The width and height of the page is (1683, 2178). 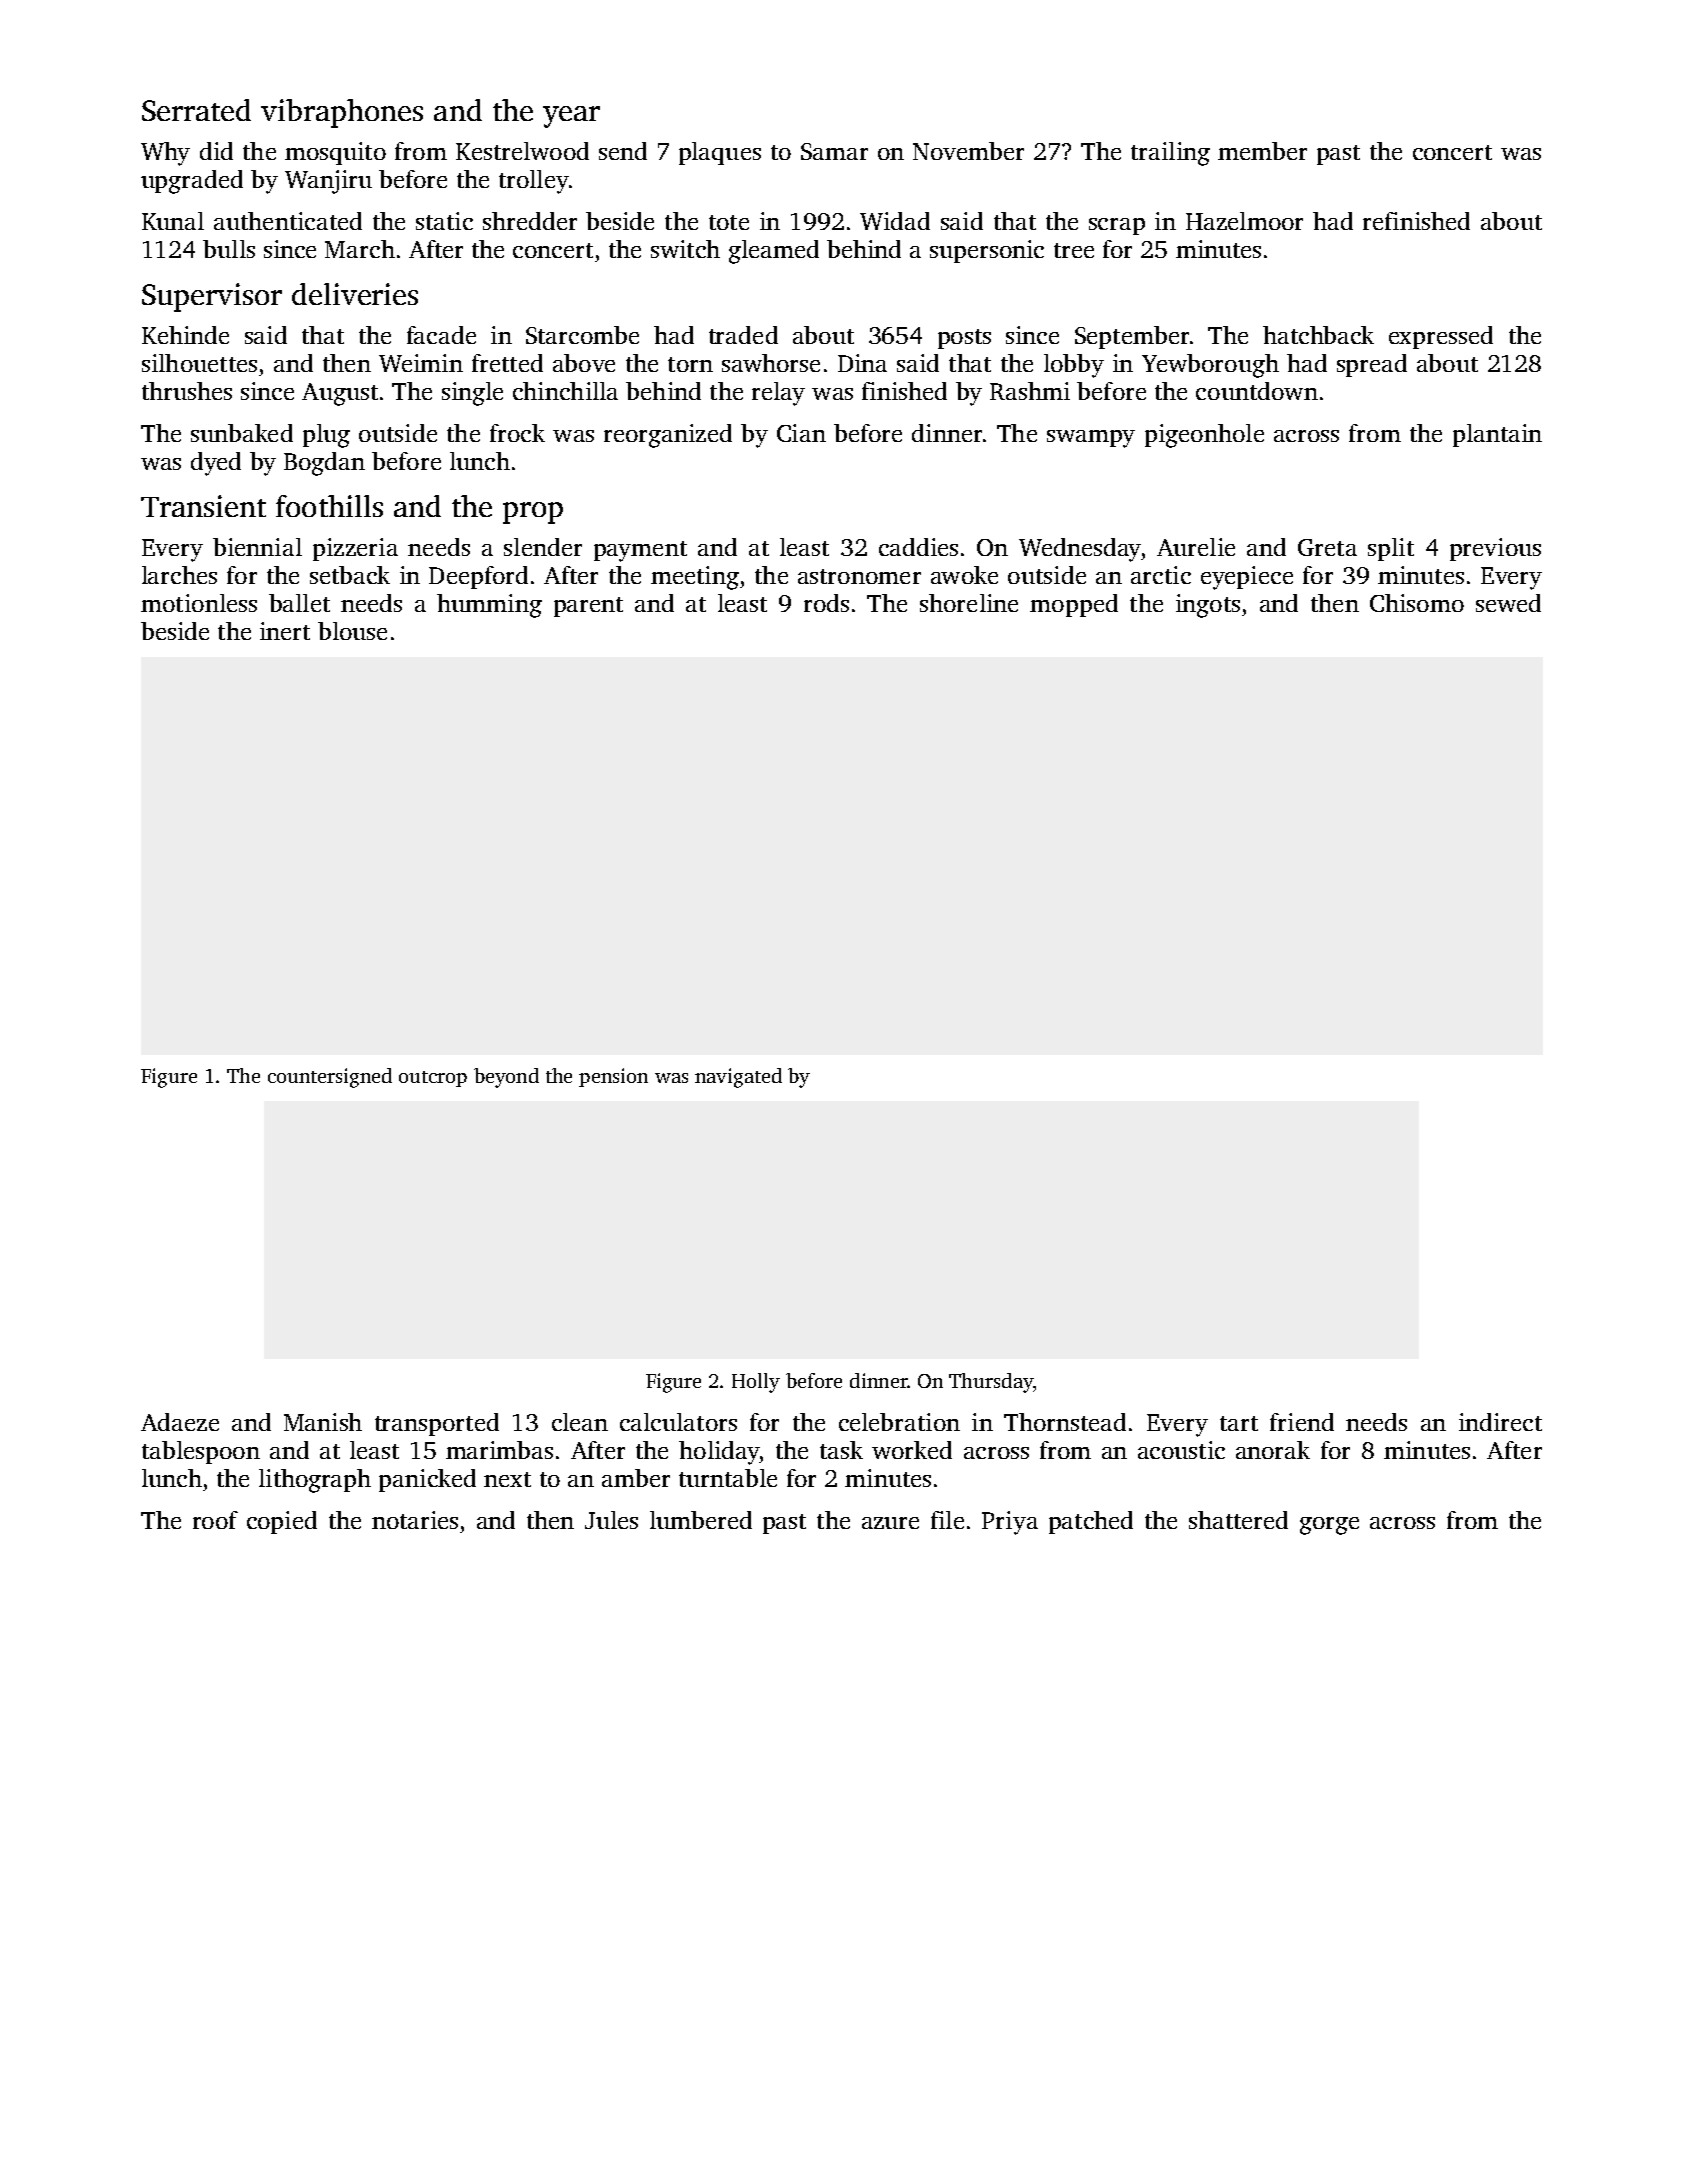 I want to click on Weimin, so click(x=421, y=363).
